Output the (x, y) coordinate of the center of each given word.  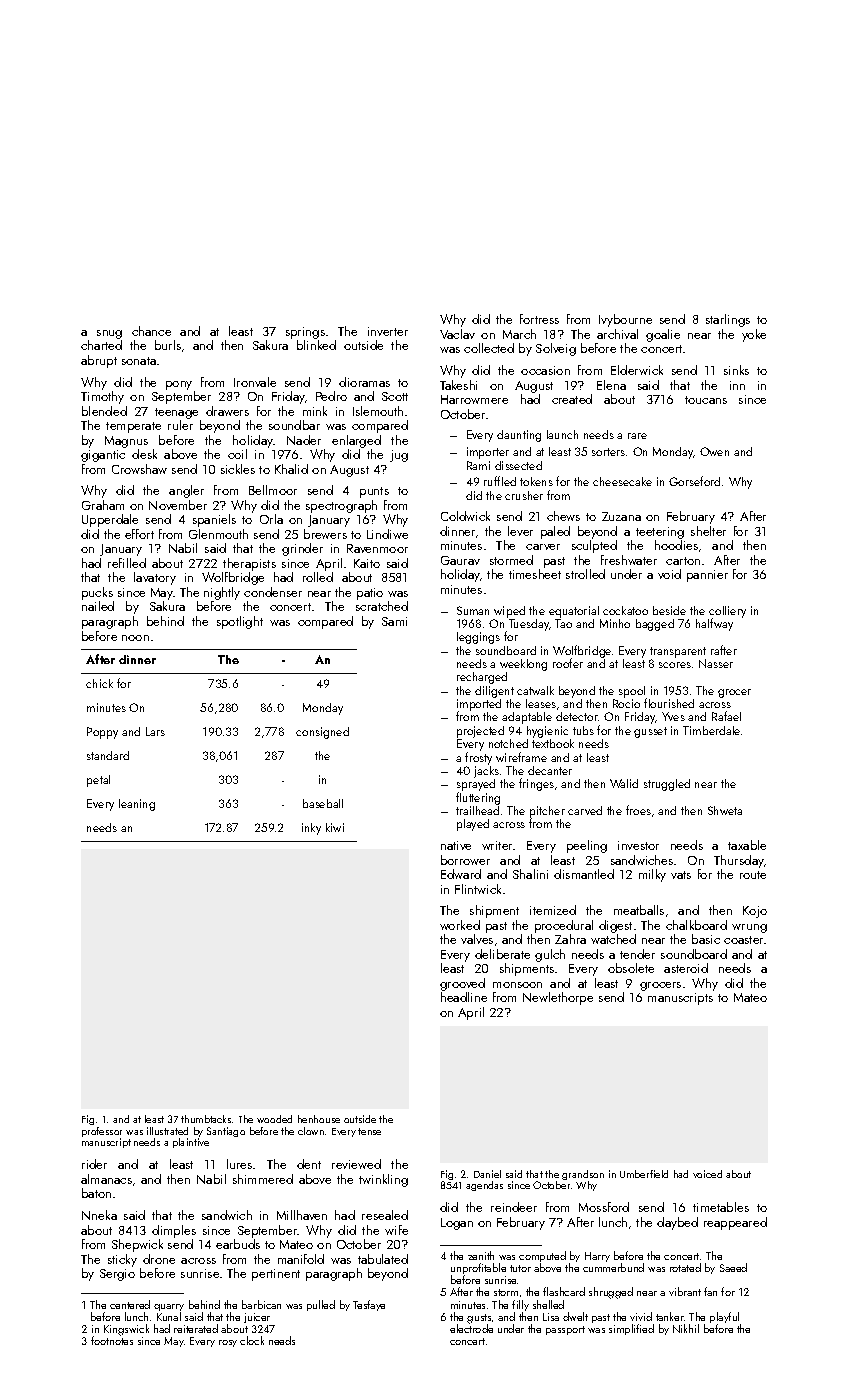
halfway (714, 624)
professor (102, 1132)
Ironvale (255, 382)
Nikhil (686, 1328)
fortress (539, 319)
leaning (137, 805)
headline (464, 997)
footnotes (112, 1340)
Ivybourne (625, 320)
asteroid (686, 968)
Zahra (570, 939)
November (178, 505)
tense (369, 1131)
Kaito (367, 563)
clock (252, 1340)
